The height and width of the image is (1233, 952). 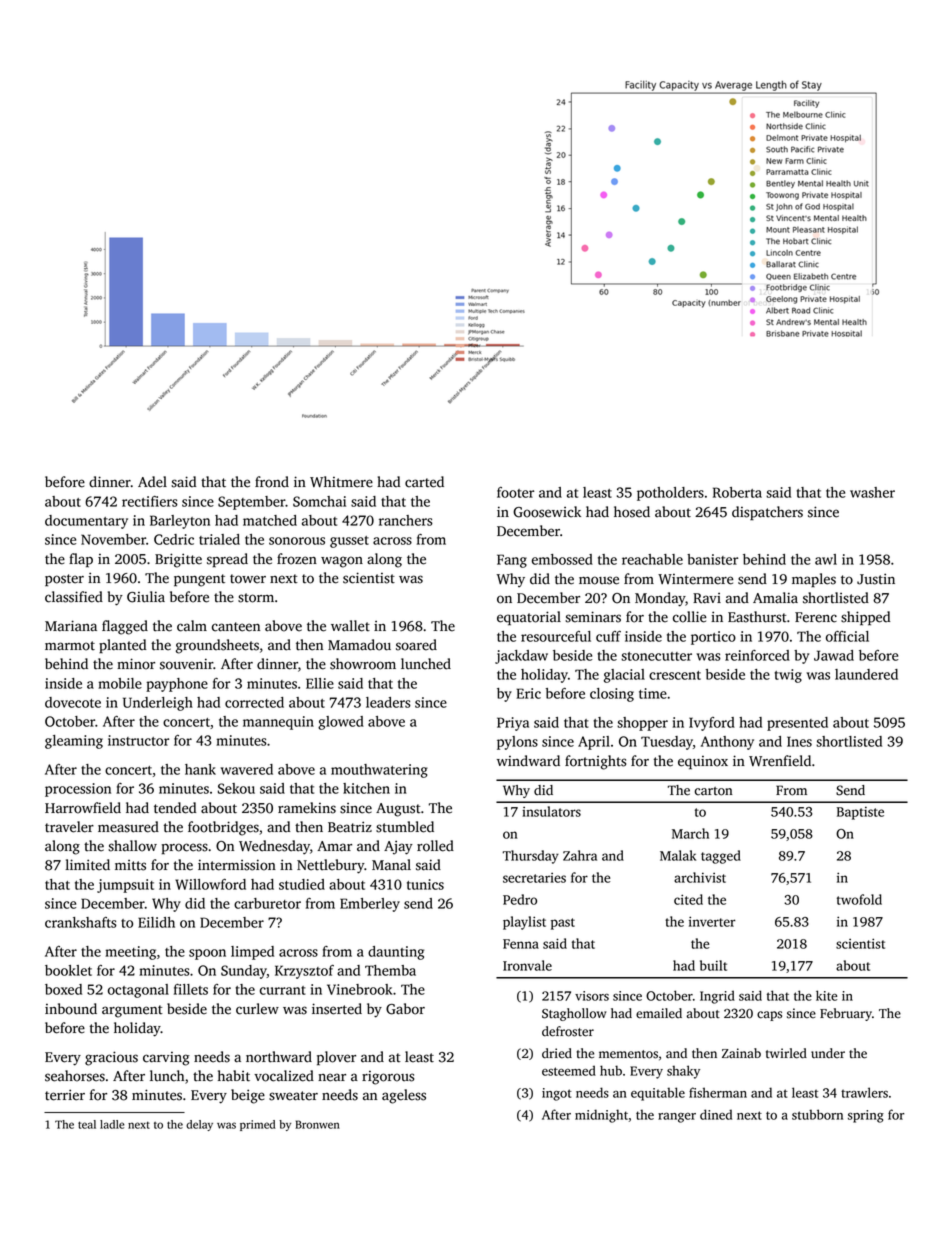 I want to click on washer, so click(x=872, y=492).
